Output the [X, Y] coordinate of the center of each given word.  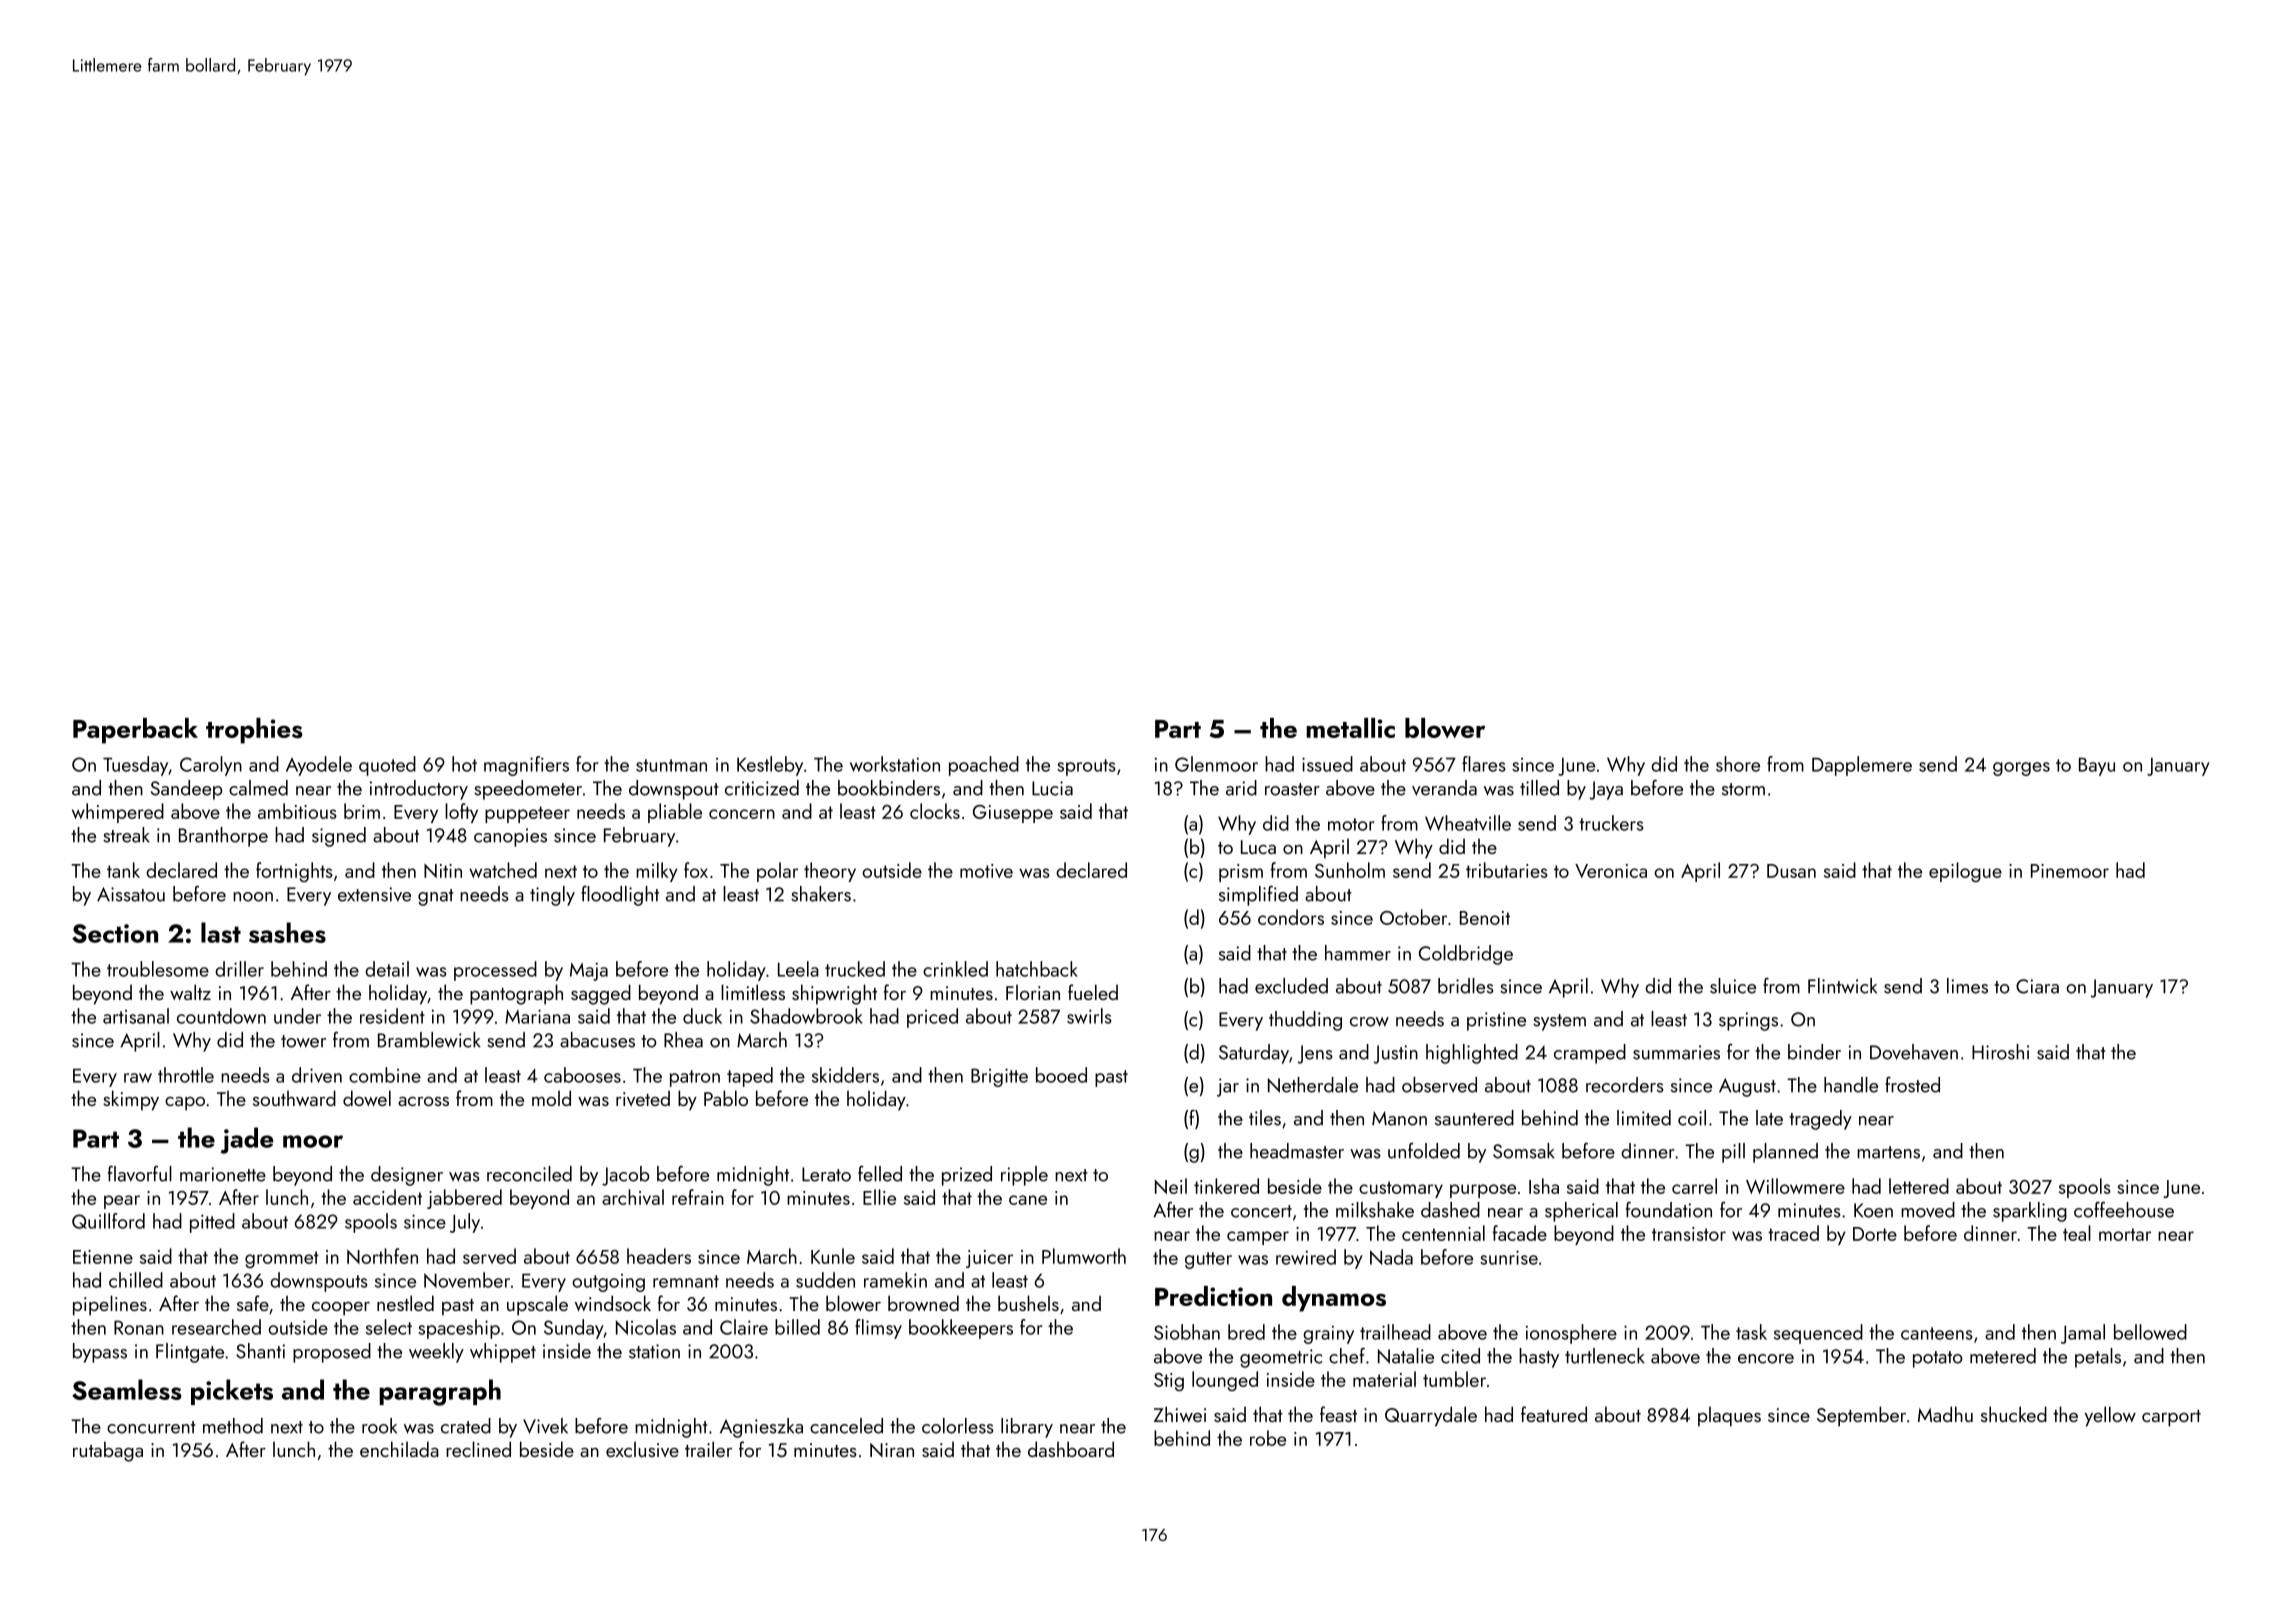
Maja [589, 971]
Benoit [1485, 918]
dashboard [1071, 1449]
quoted [387, 766]
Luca [1258, 847]
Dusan [1791, 871]
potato [1938, 1359]
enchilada [399, 1449]
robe [1268, 1438]
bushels [1028, 1303]
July [465, 1223]
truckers [1611, 823]
